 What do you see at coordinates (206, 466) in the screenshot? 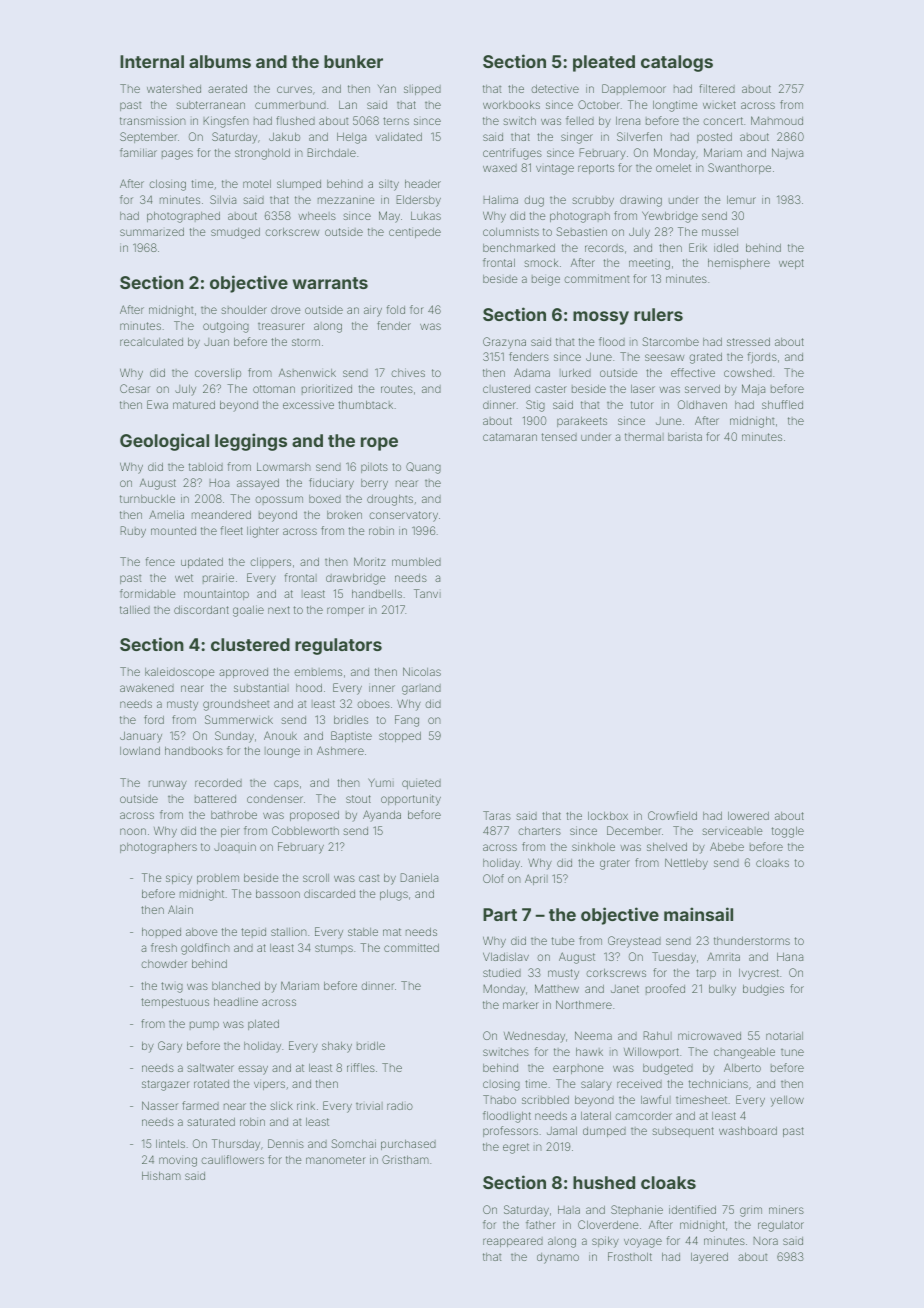
I see `tabloid` at bounding box center [206, 466].
